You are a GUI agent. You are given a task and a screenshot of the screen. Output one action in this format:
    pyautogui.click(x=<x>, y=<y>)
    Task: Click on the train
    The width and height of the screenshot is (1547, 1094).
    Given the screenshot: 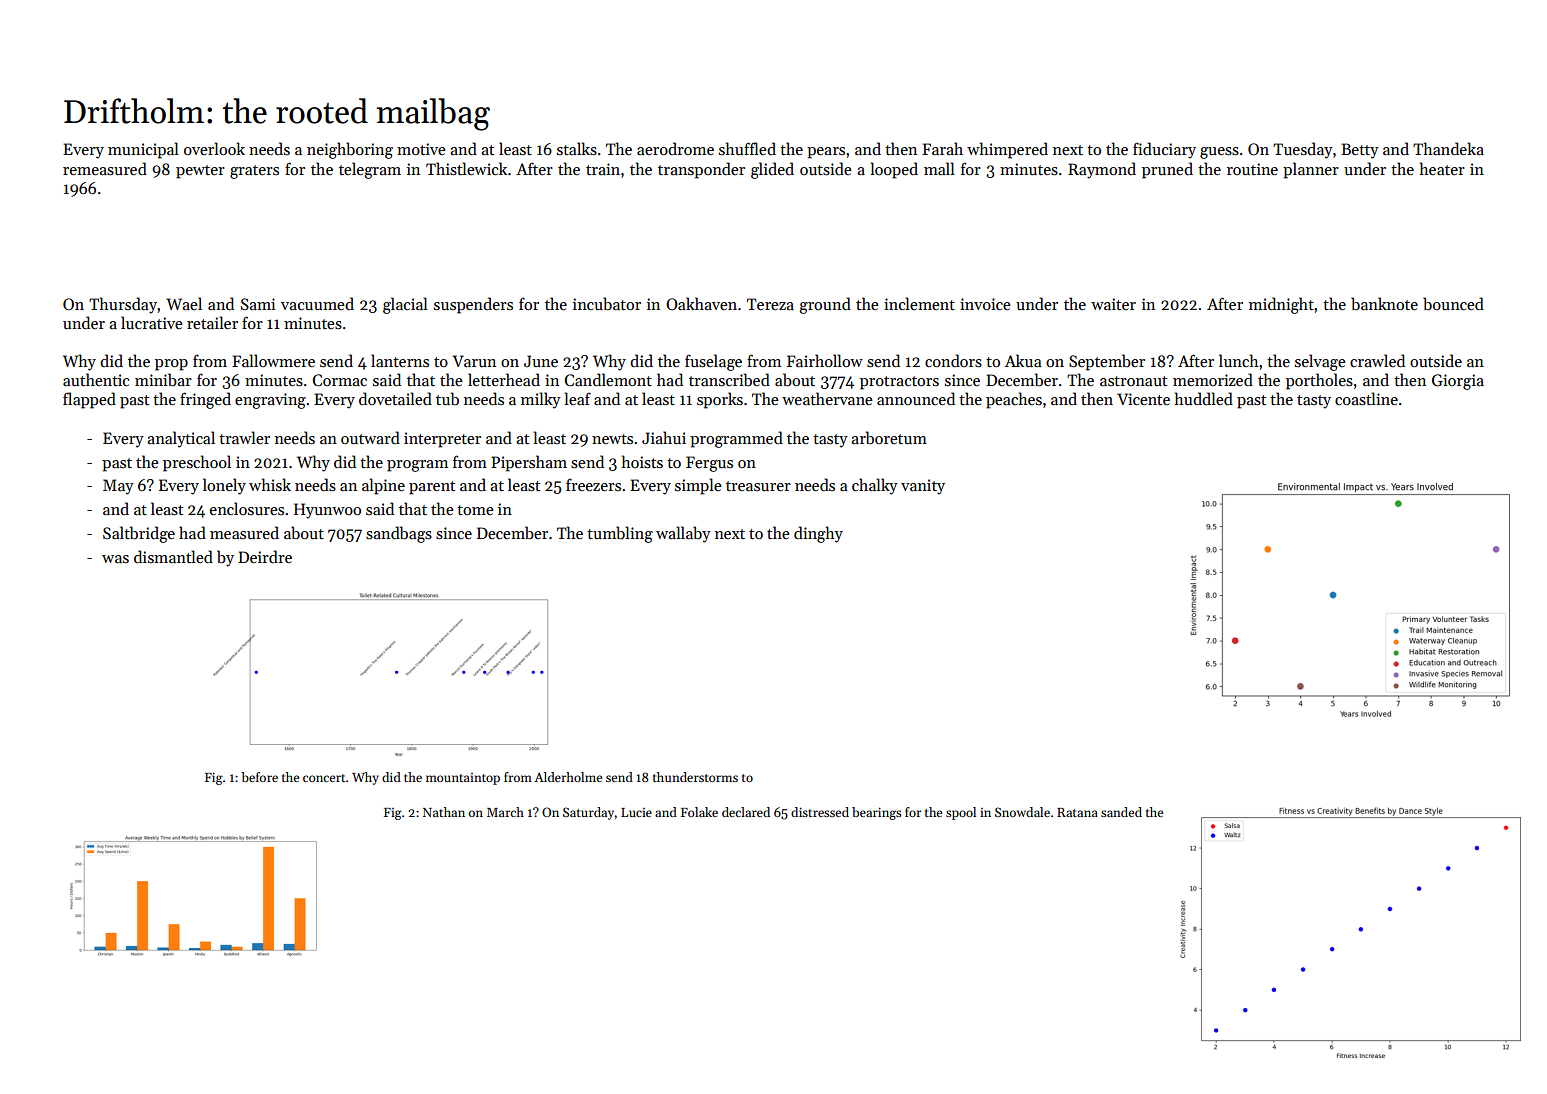 What is the action you would take?
    pyautogui.click(x=603, y=169)
